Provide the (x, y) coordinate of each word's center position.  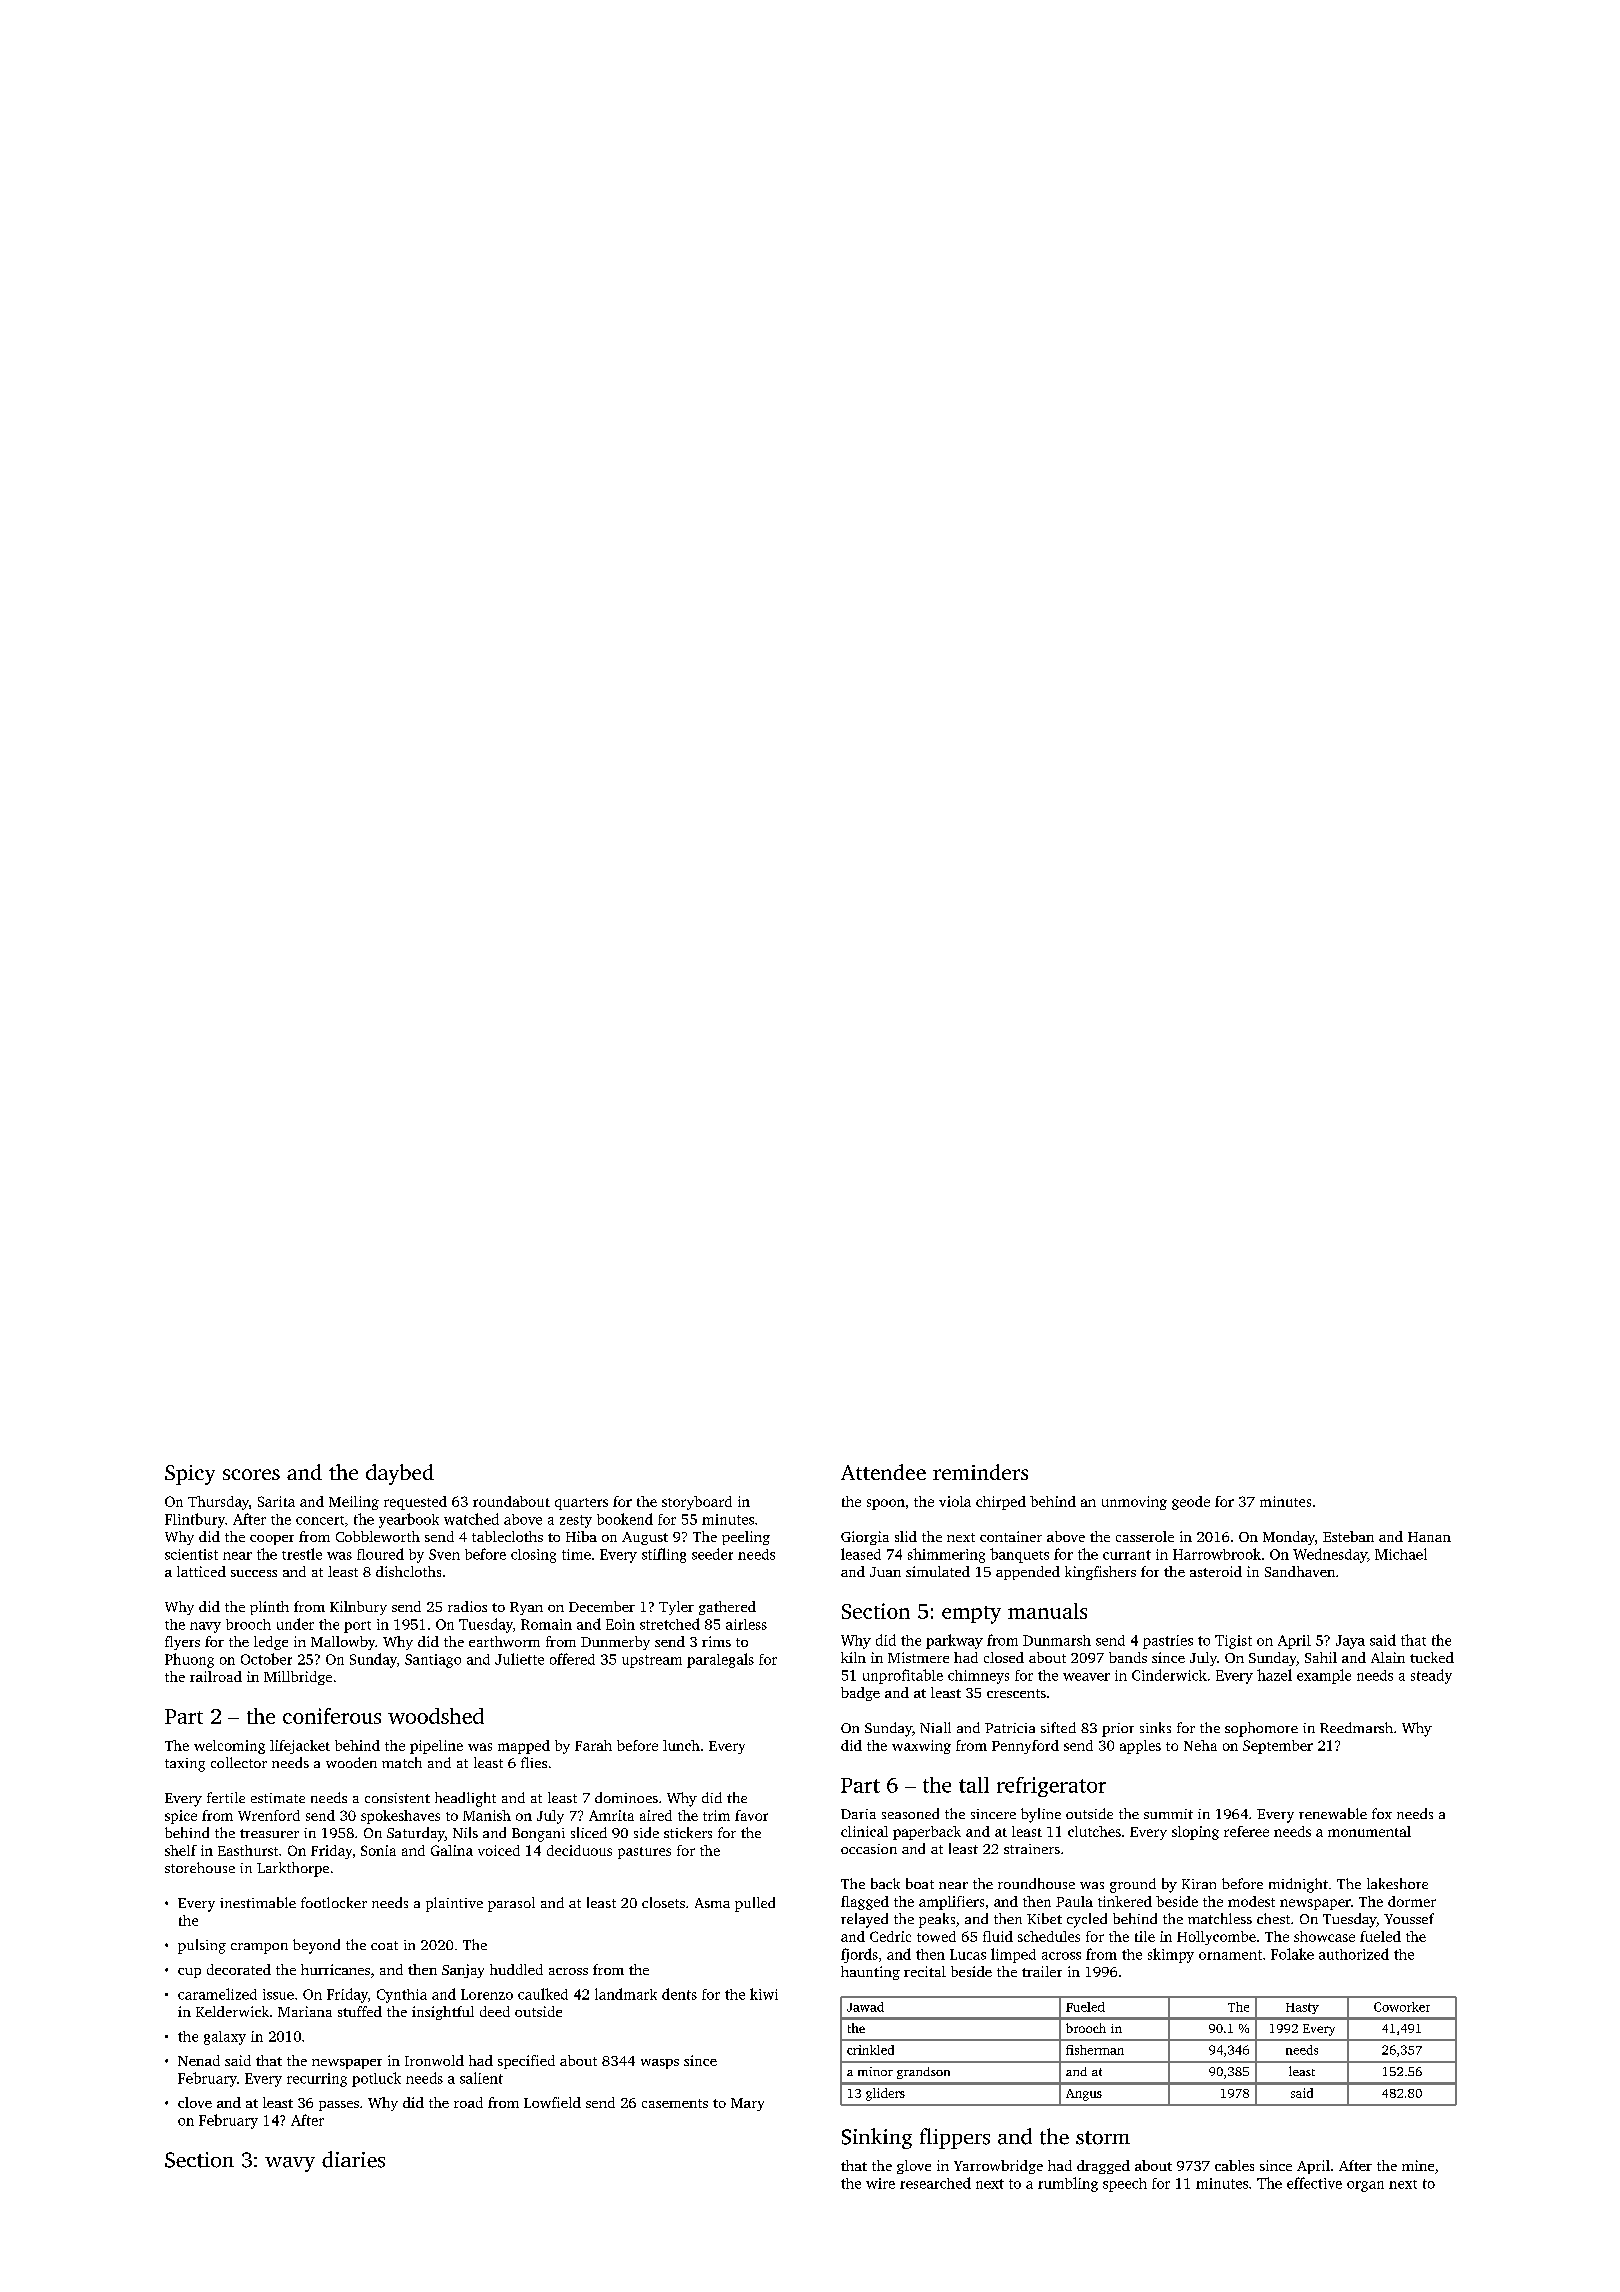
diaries (353, 2159)
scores (251, 1474)
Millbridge (298, 1678)
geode (1191, 1503)
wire (880, 2183)
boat (920, 1883)
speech (1125, 2185)
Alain (1388, 1657)
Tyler (676, 1608)
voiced (499, 1850)
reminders (980, 1472)
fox (1382, 1813)
